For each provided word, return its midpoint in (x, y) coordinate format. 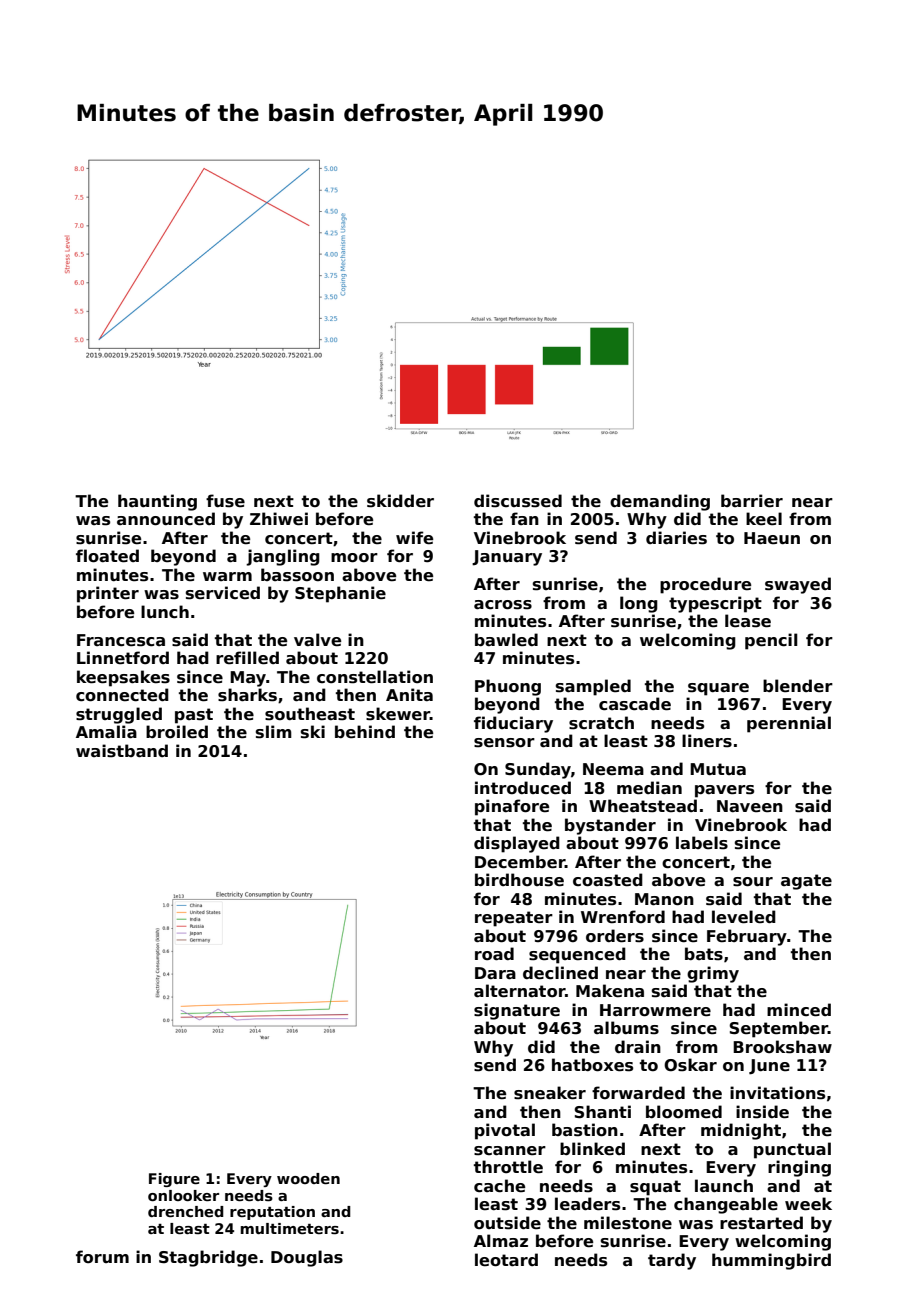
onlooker (183, 1195)
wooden (308, 1178)
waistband (122, 751)
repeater (514, 919)
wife (414, 538)
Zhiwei (279, 519)
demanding (660, 502)
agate (806, 882)
